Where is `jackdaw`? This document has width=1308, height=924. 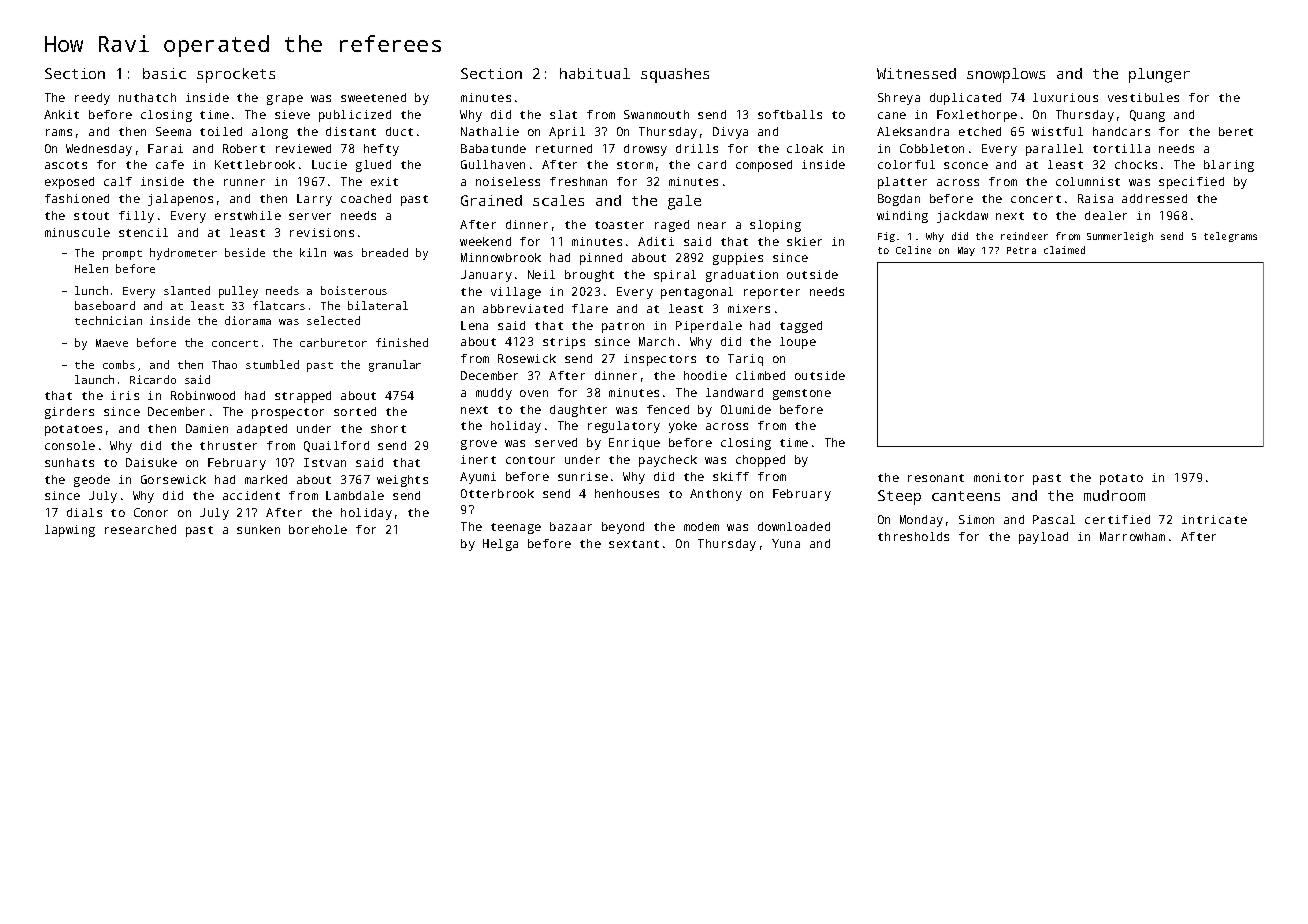
jackdaw is located at coordinates (962, 217).
